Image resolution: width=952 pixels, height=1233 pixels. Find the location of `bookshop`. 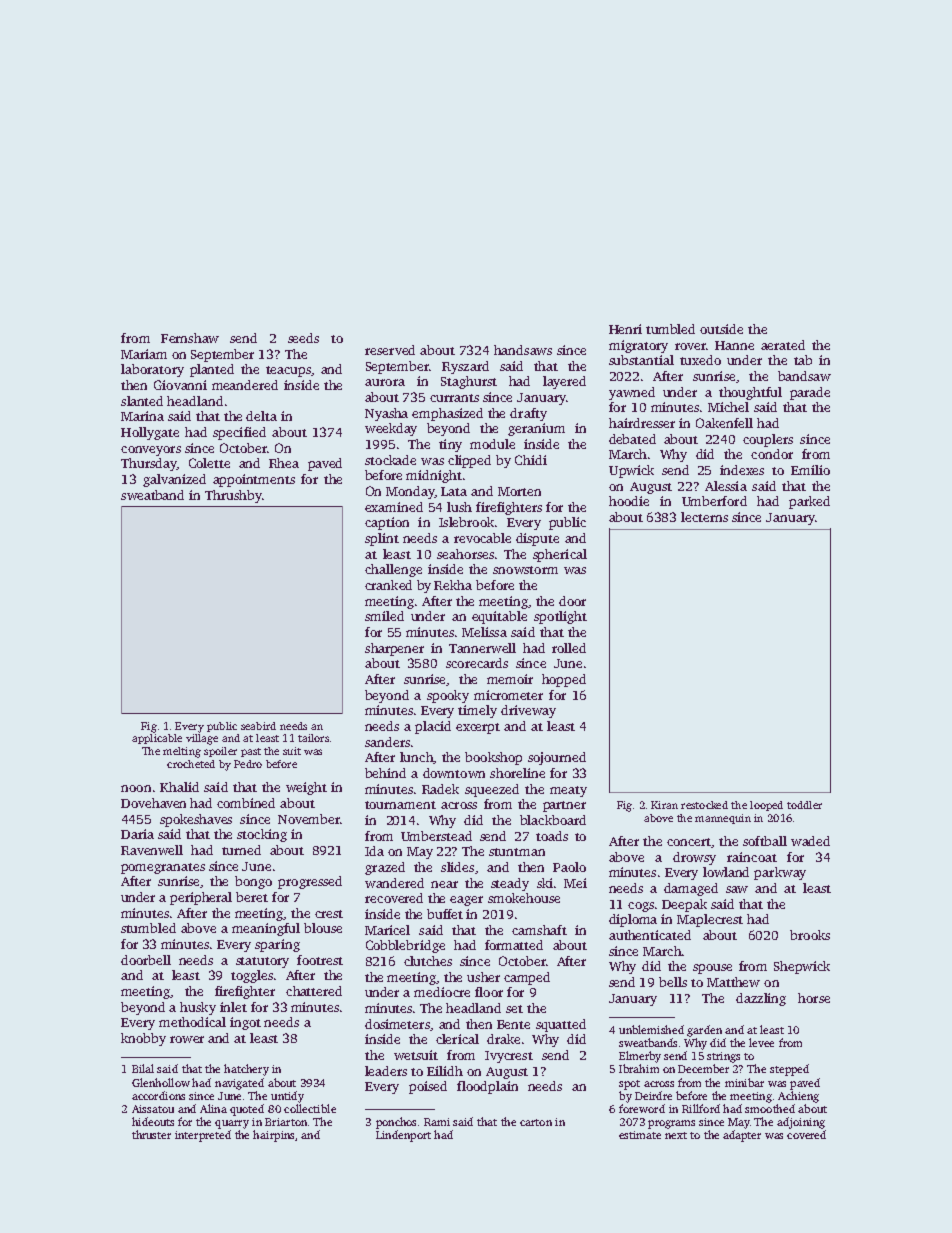

bookshop is located at coordinates (493, 758).
